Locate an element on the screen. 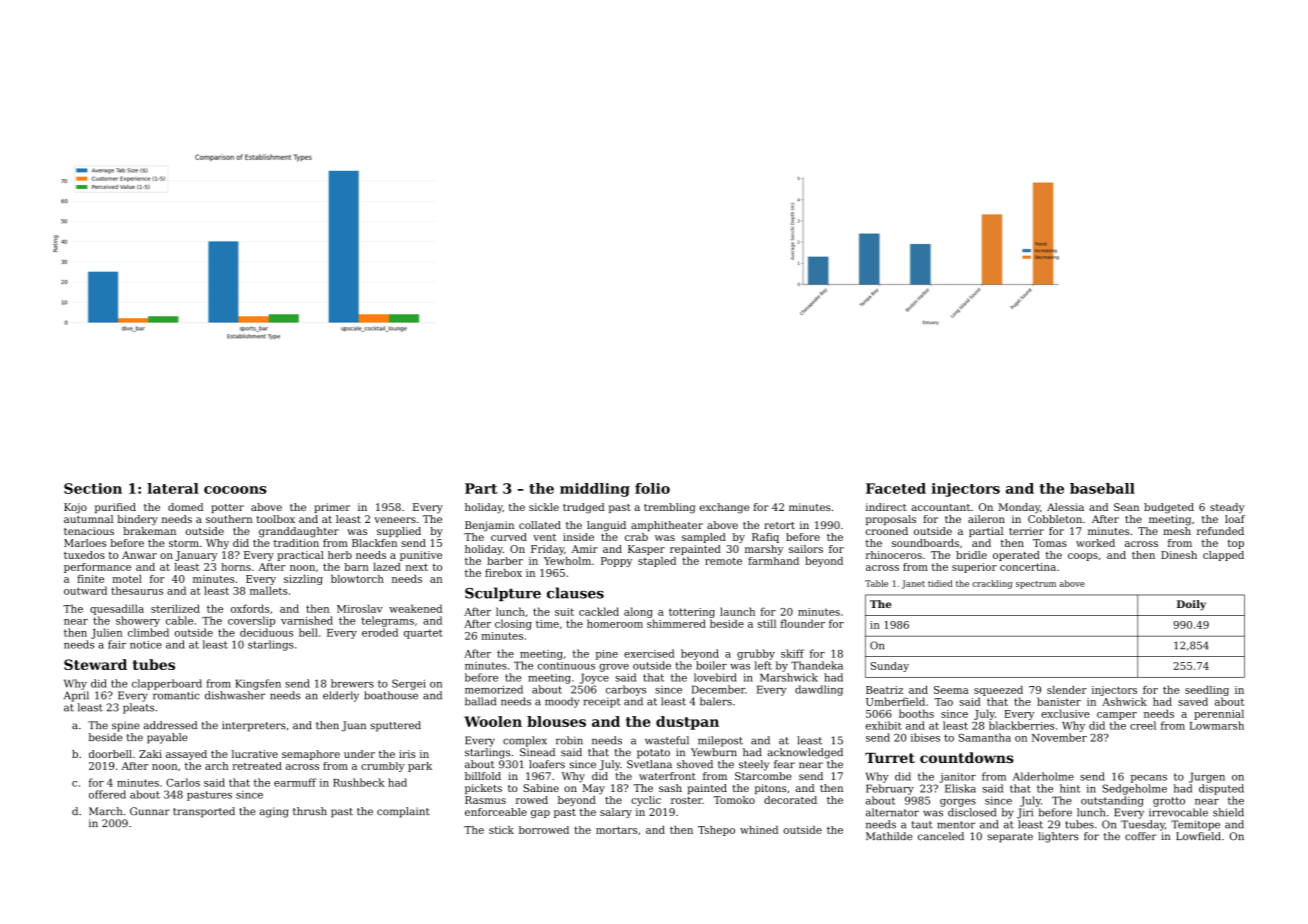 The width and height of the screenshot is (1308, 924). middling is located at coordinates (595, 490).
